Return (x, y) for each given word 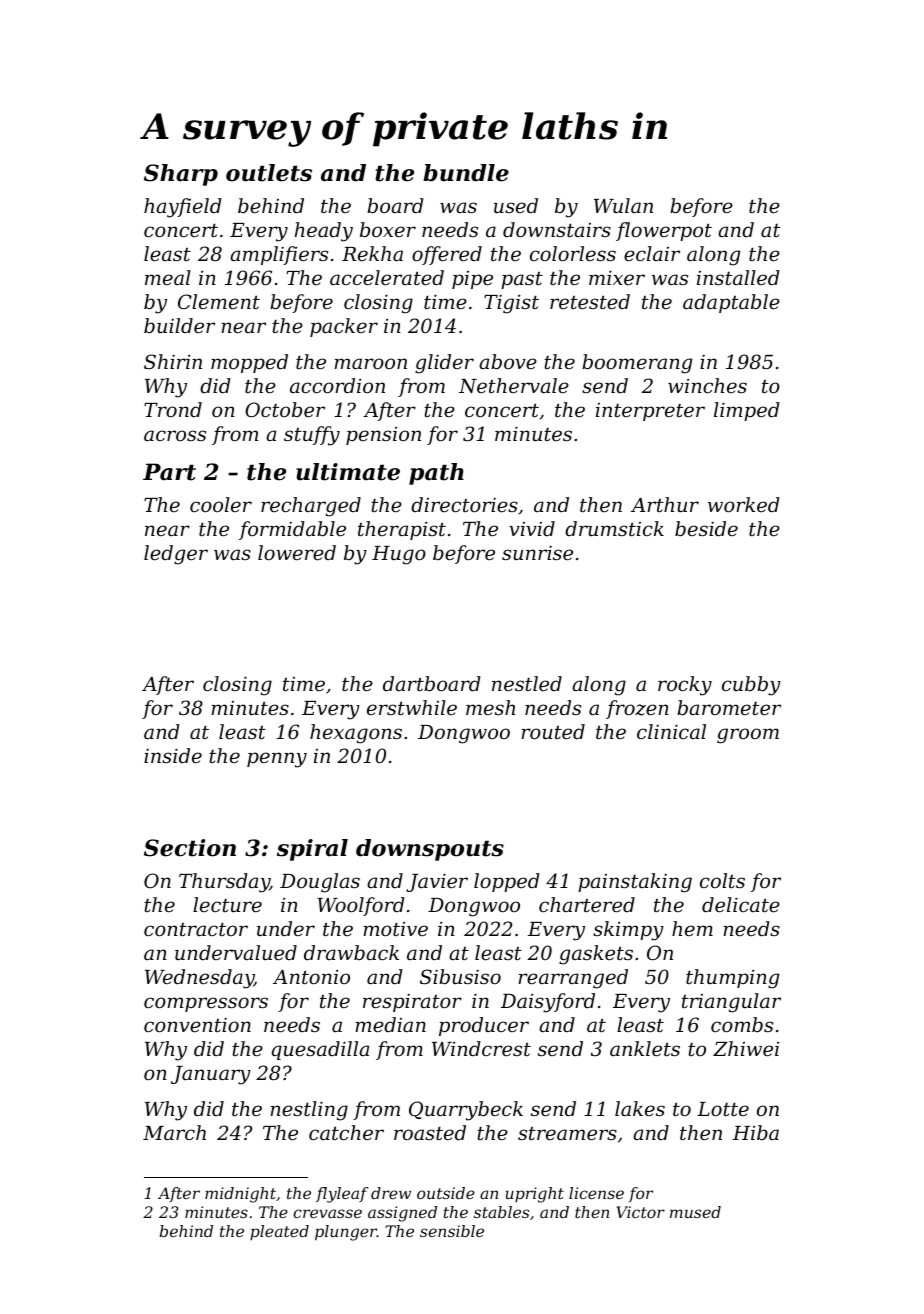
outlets (269, 173)
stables (501, 1212)
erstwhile (412, 707)
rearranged (573, 979)
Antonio (311, 976)
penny (277, 760)
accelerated (387, 277)
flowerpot (664, 231)
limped (747, 411)
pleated (279, 1232)
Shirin (173, 361)
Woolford (361, 906)
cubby (751, 686)
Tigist (511, 304)
